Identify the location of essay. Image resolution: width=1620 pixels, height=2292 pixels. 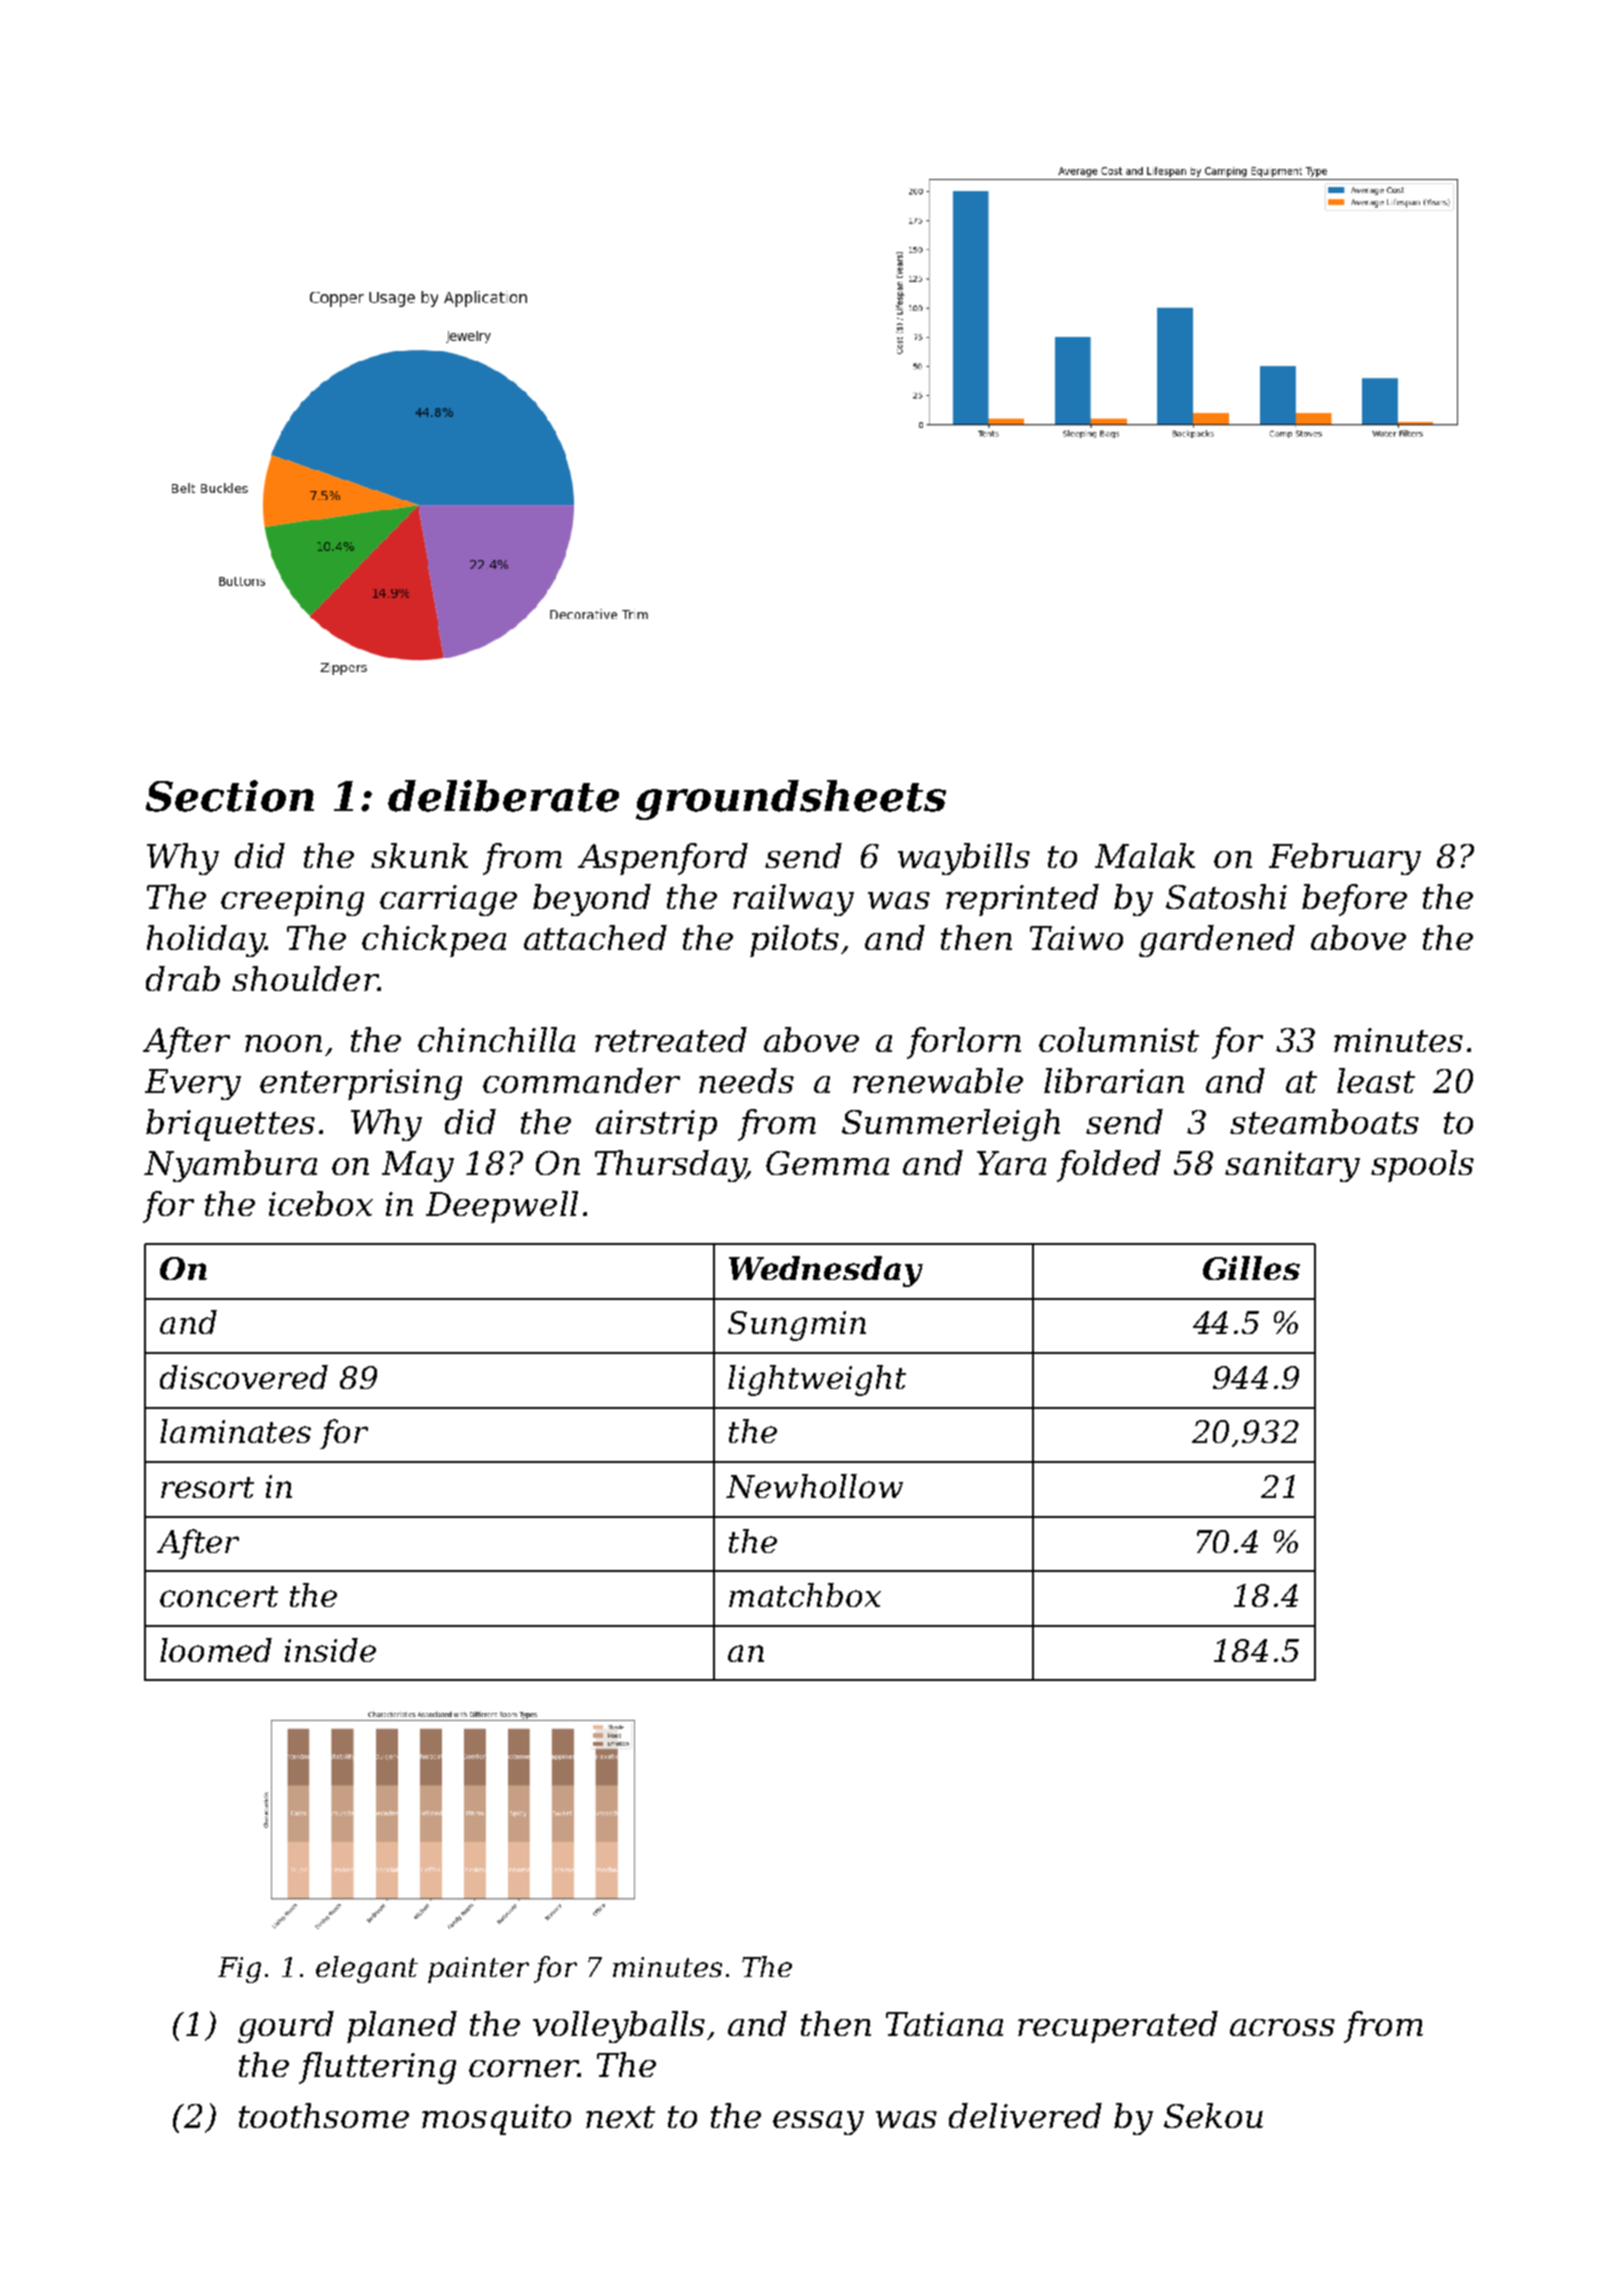
(818, 2123).
